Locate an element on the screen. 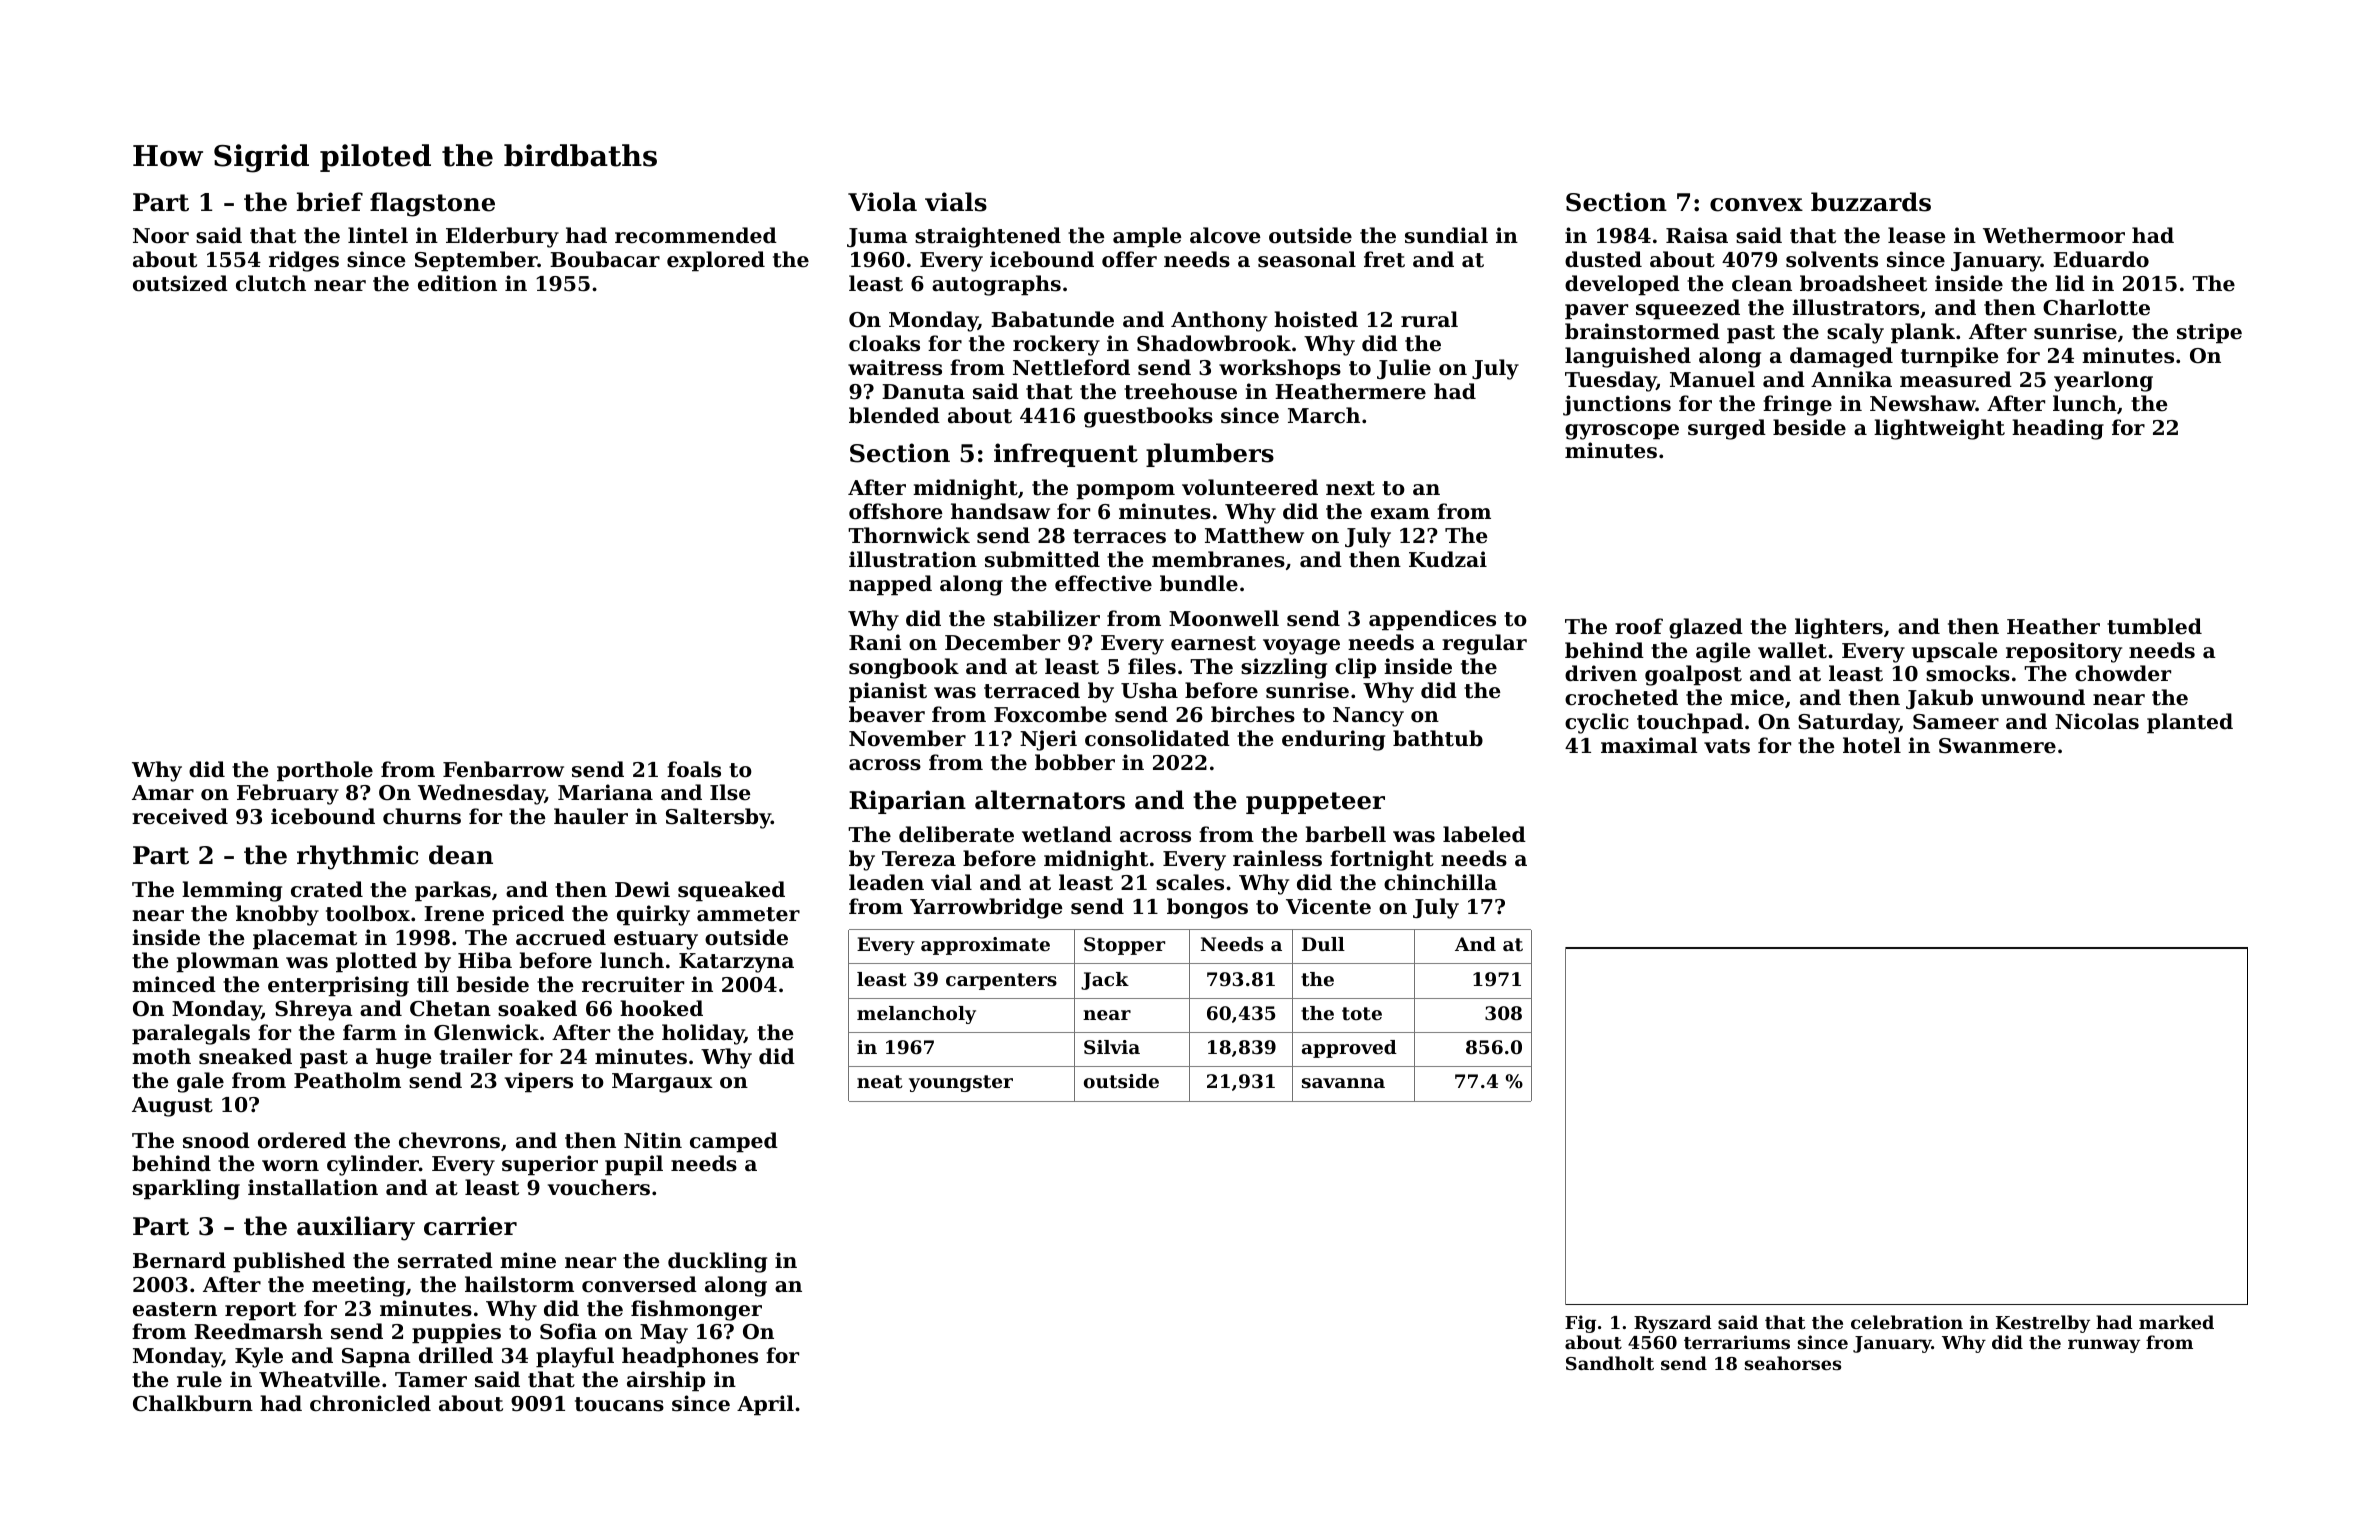 This screenshot has height=1540, width=2380. marked is located at coordinates (2176, 1322).
